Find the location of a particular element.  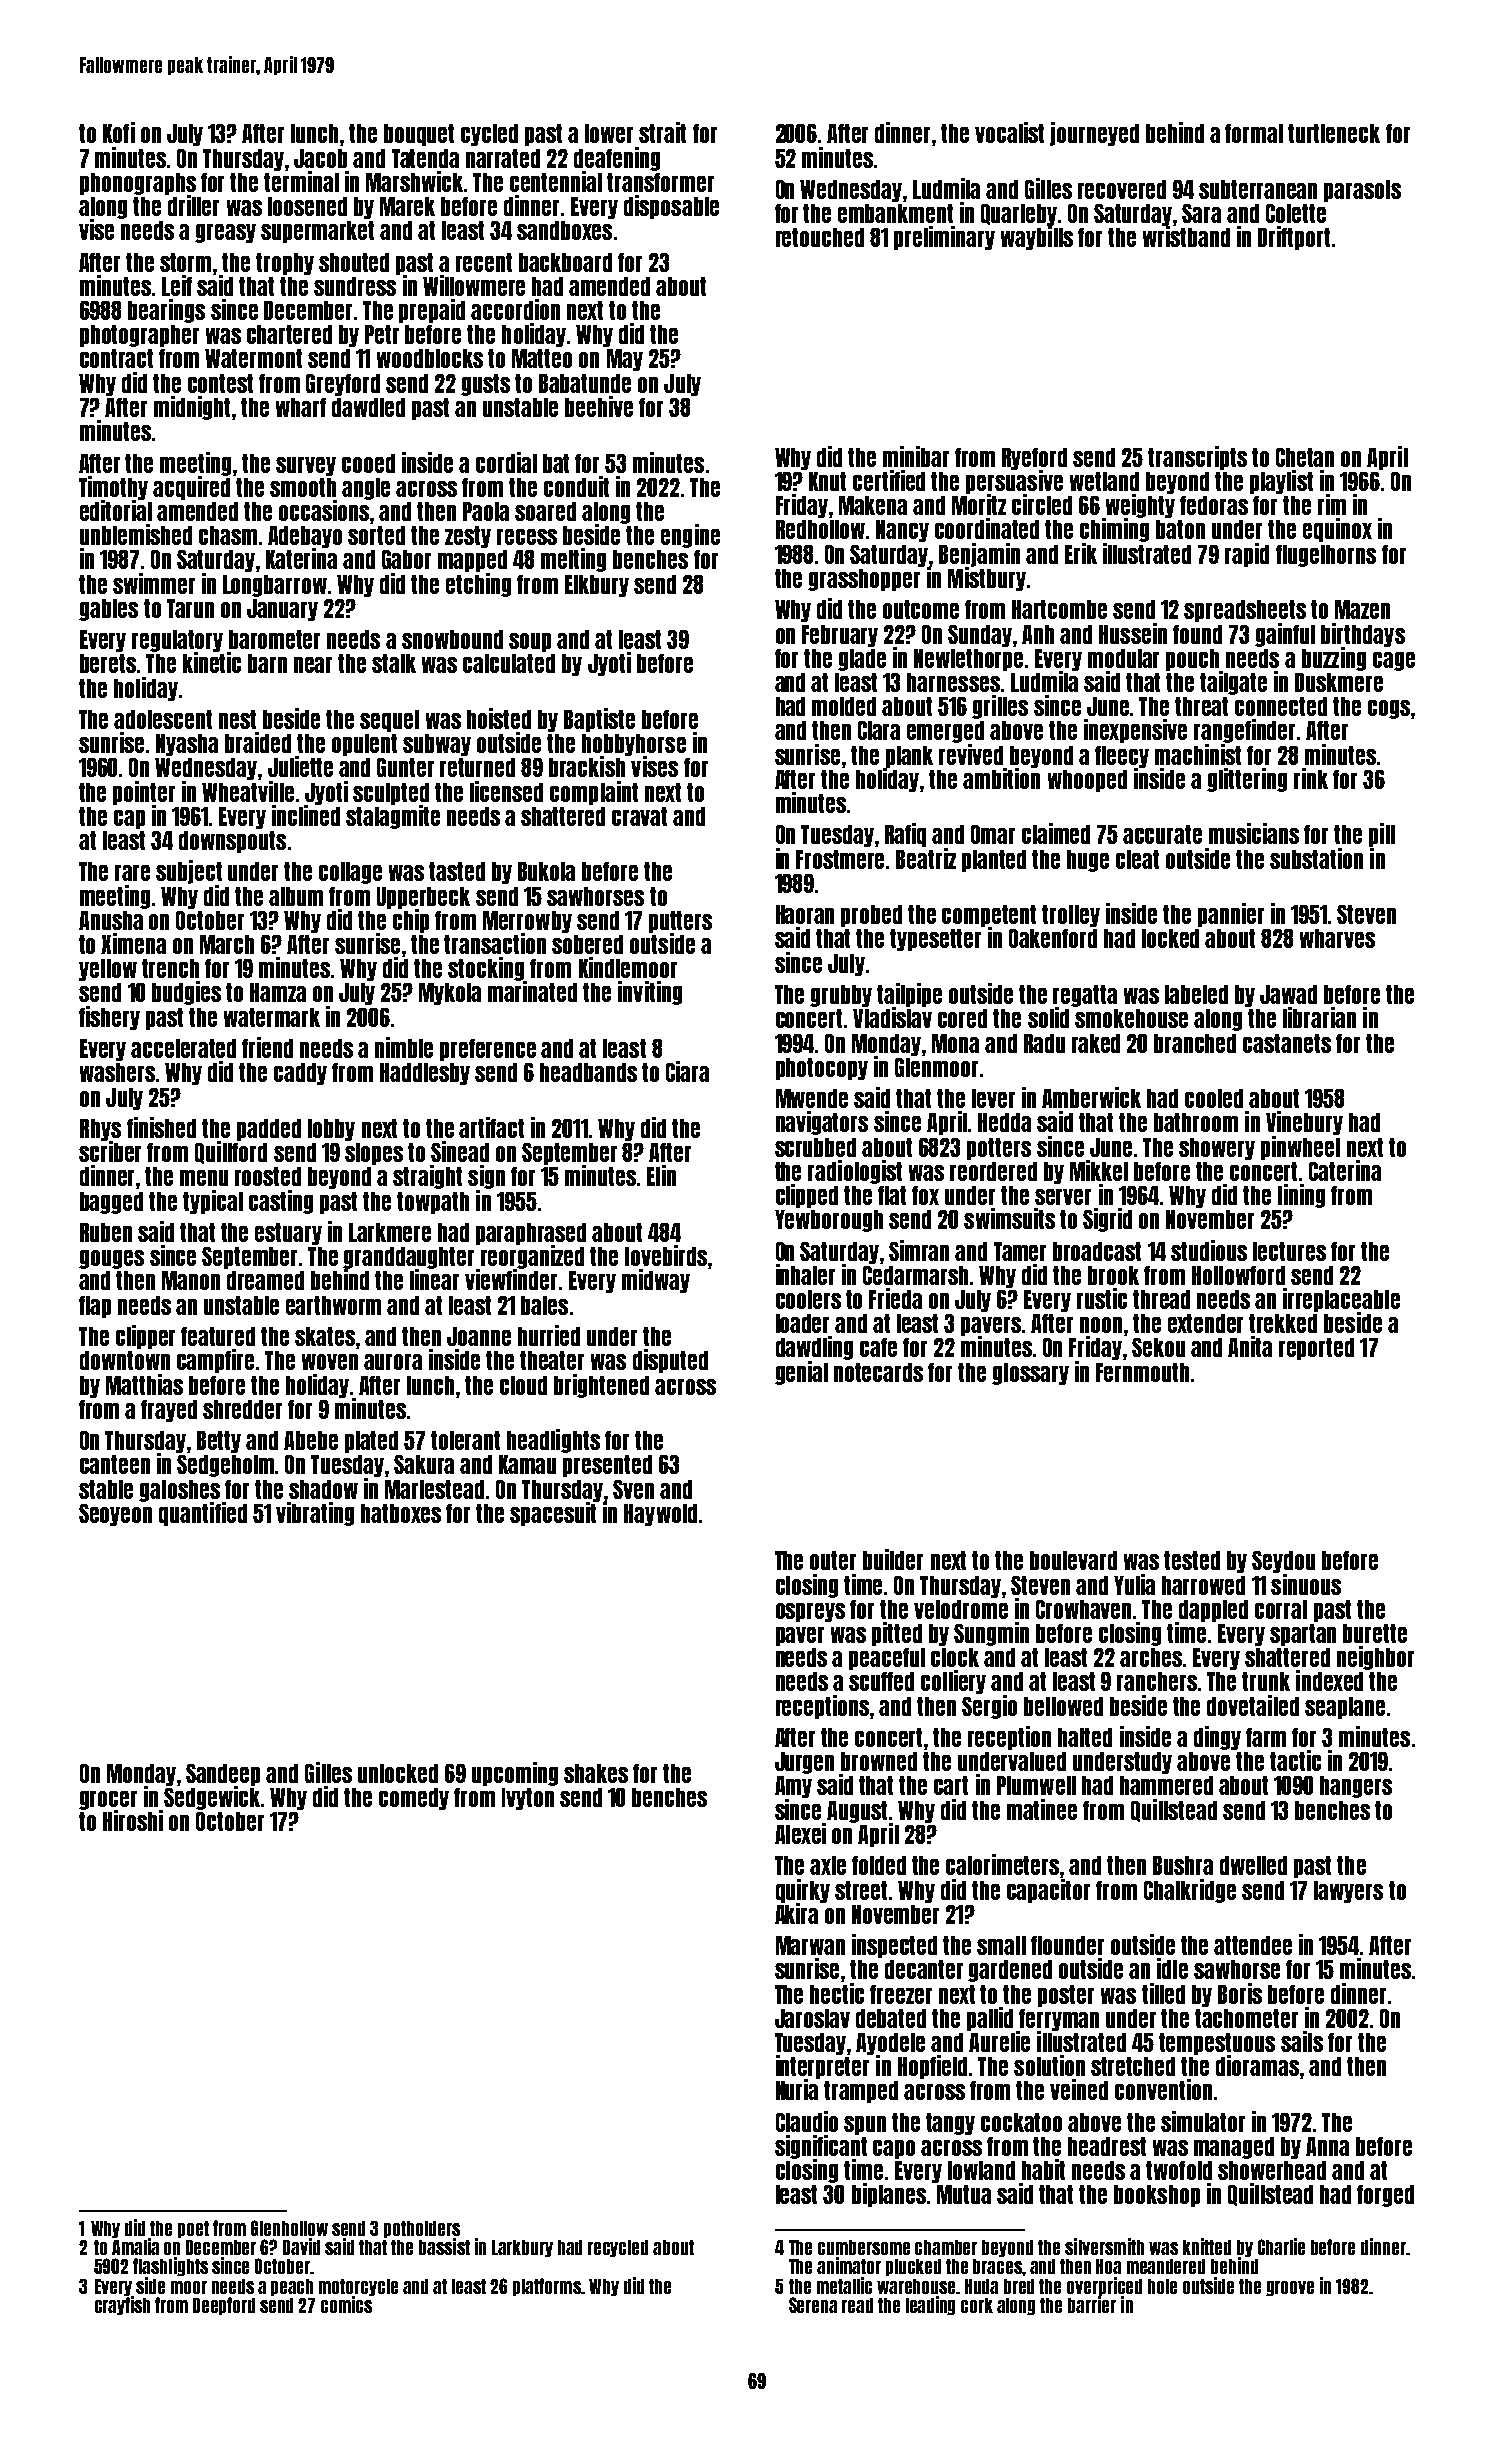

comedy is located at coordinates (414, 1799).
